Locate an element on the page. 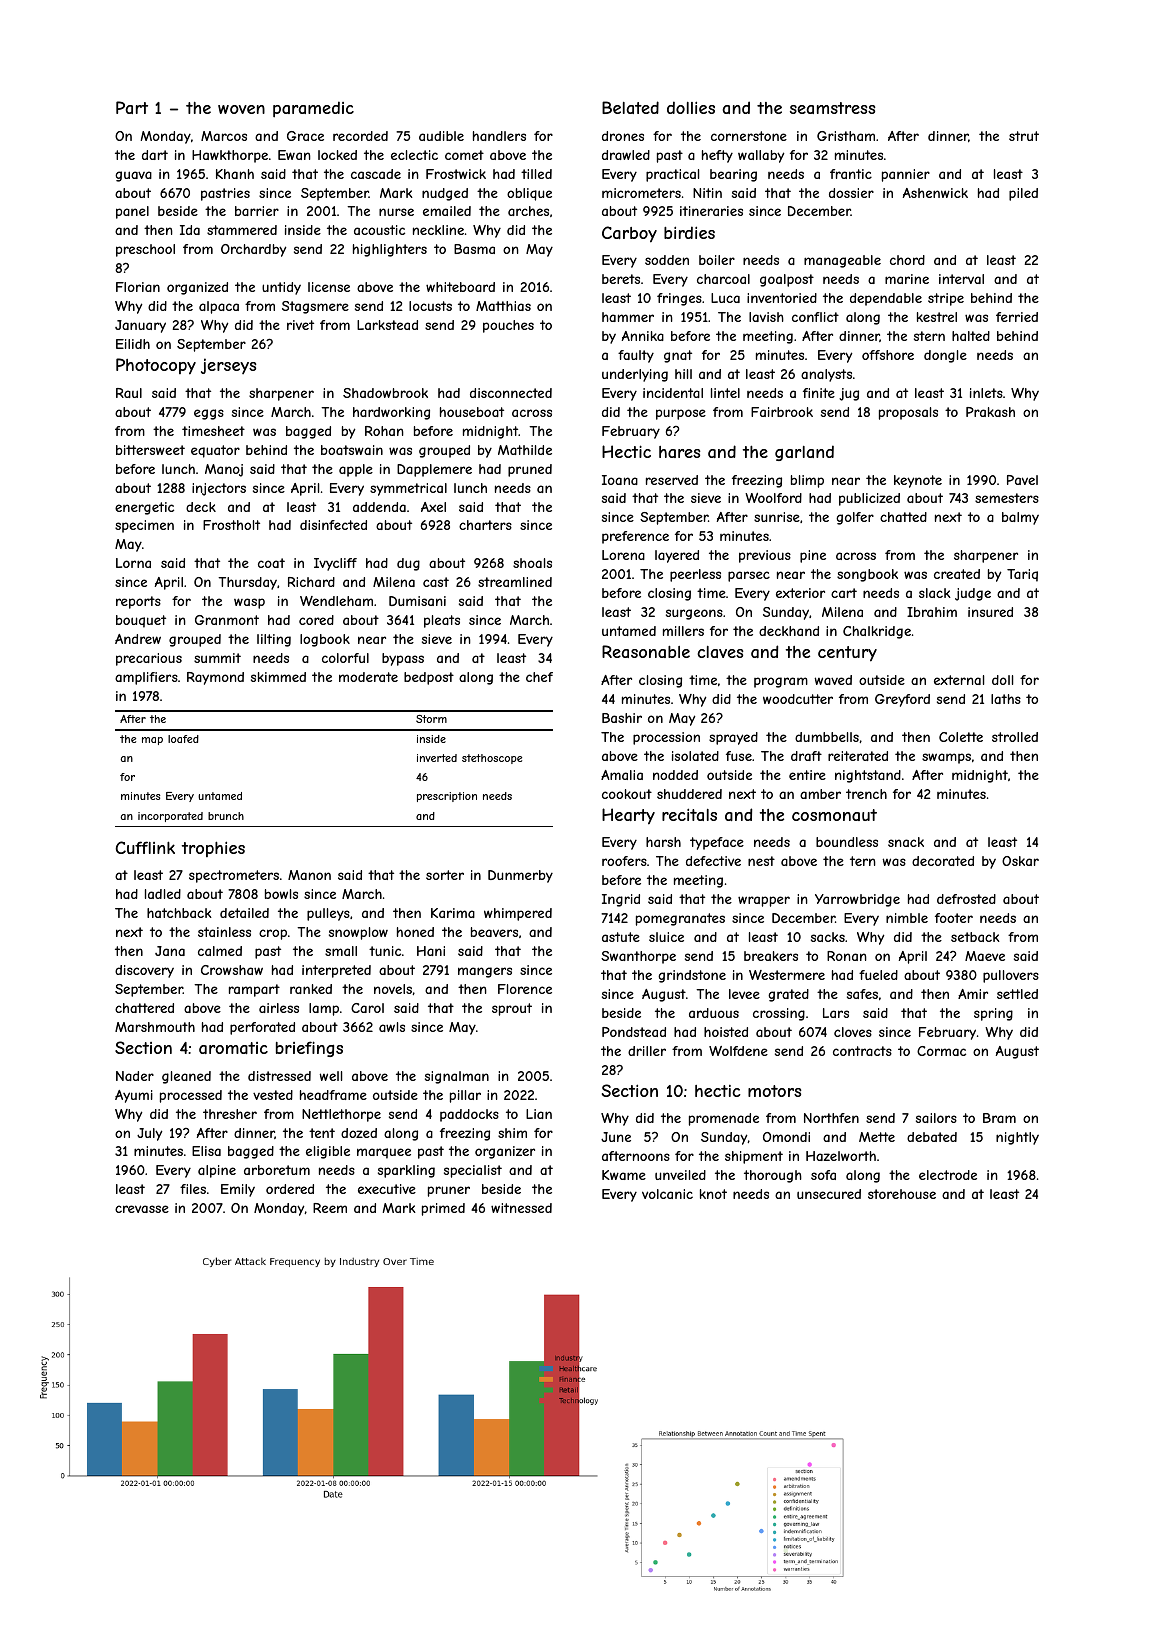 Image resolution: width=1154 pixels, height=1633 pixels. Lian is located at coordinates (539, 1114).
